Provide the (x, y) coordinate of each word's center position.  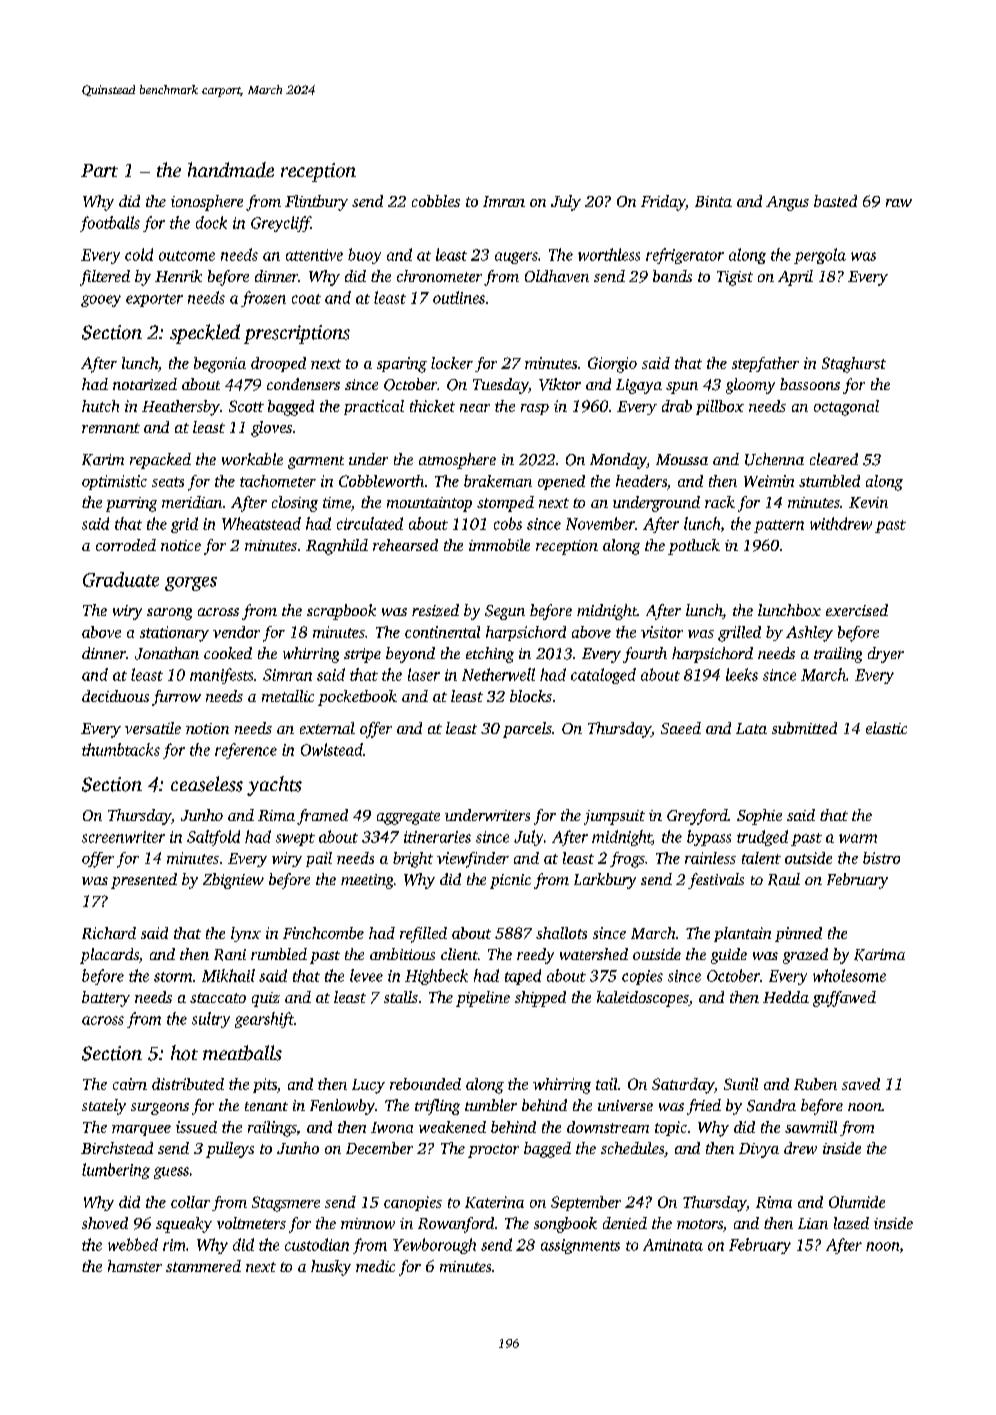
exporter (154, 300)
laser (424, 674)
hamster (135, 1266)
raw (899, 203)
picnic (510, 881)
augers (516, 258)
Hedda (786, 997)
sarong (169, 614)
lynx (246, 934)
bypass (709, 838)
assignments (580, 1246)
